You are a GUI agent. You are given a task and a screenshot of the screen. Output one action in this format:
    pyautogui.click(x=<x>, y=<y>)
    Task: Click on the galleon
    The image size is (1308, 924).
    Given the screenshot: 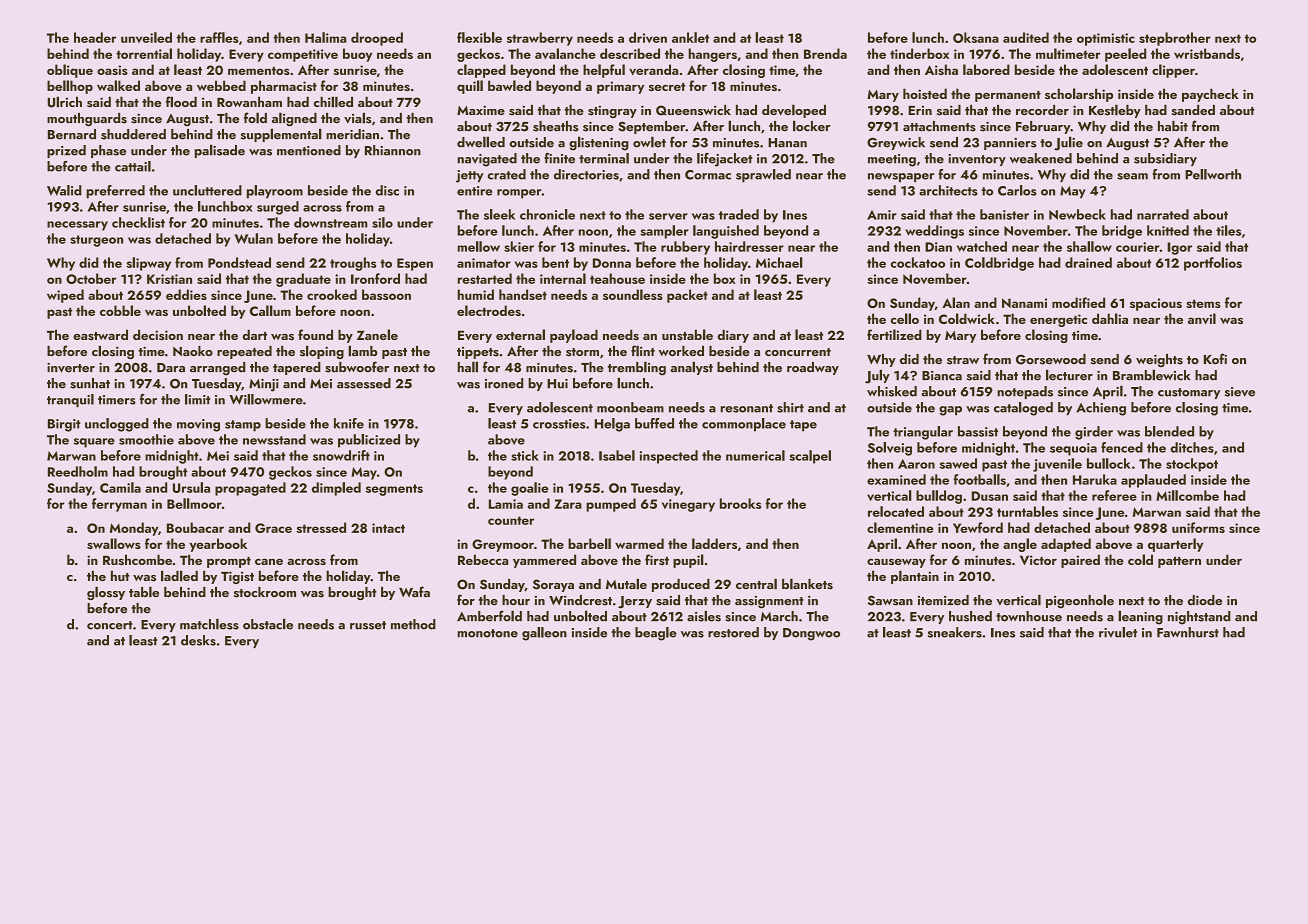 What is the action you would take?
    pyautogui.click(x=544, y=634)
